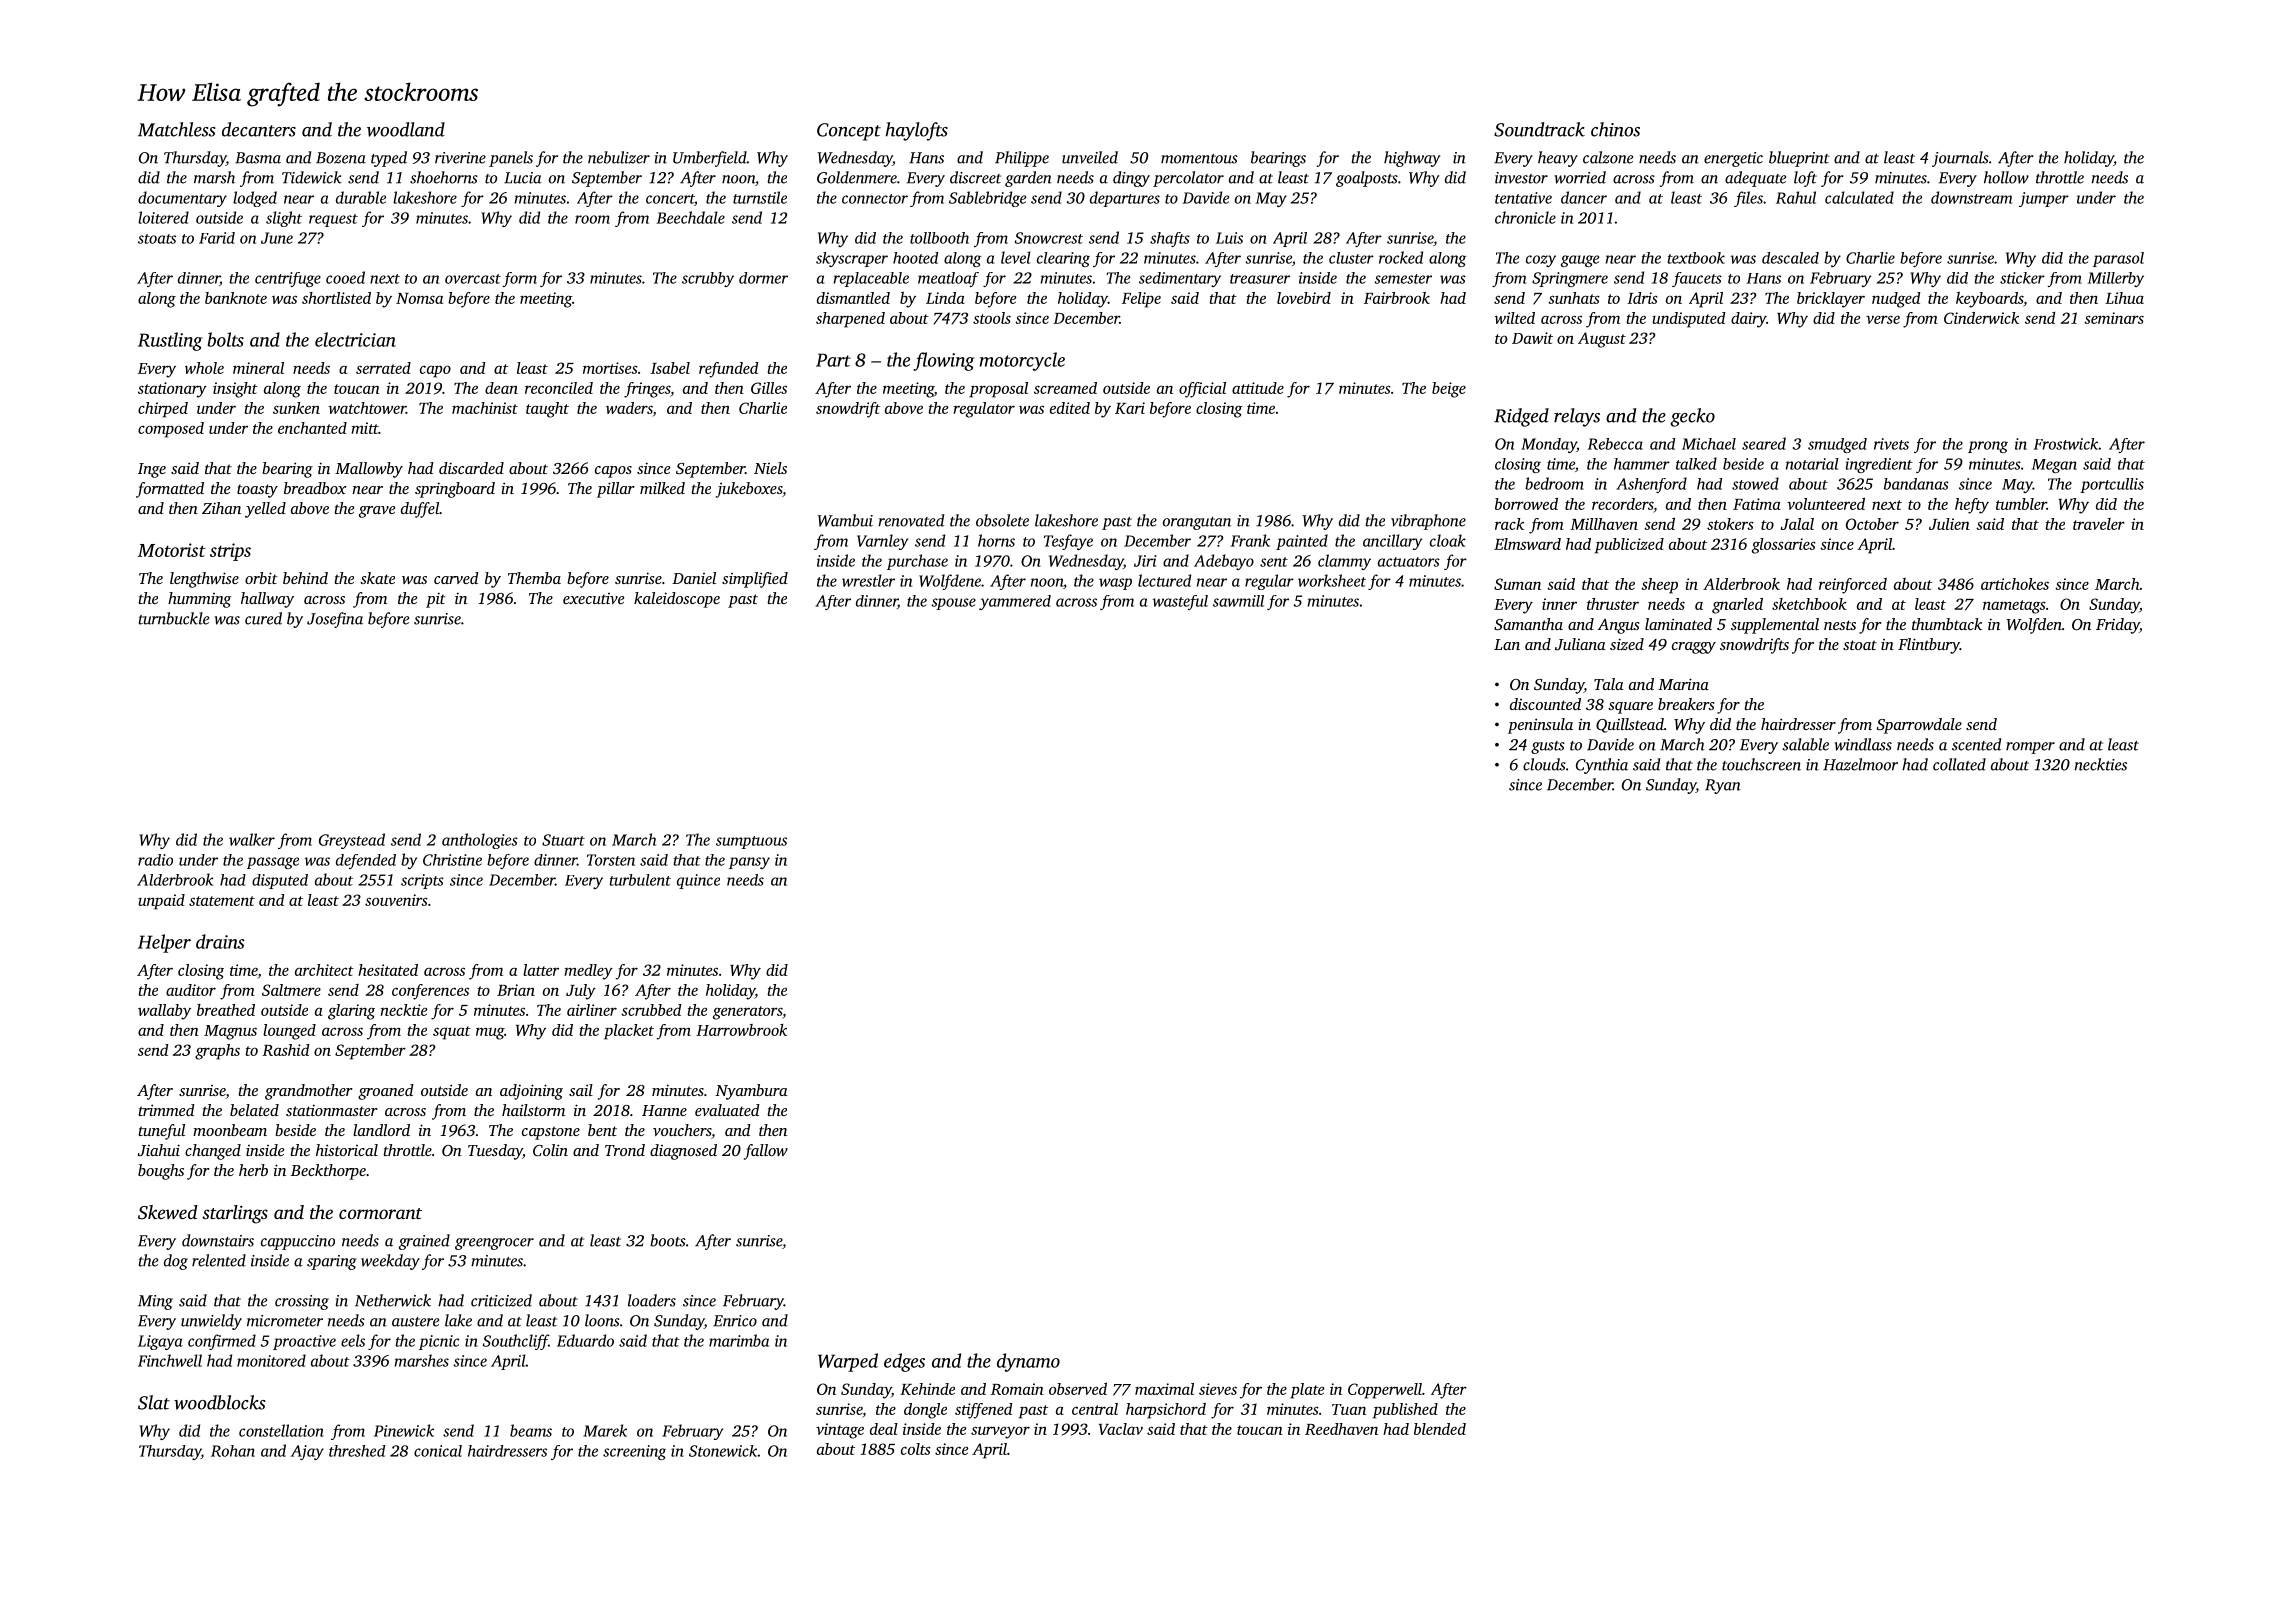 The height and width of the document is (1614, 2282). Describe the element at coordinates (1981, 318) in the document. I see `Cinderwick` at that location.
